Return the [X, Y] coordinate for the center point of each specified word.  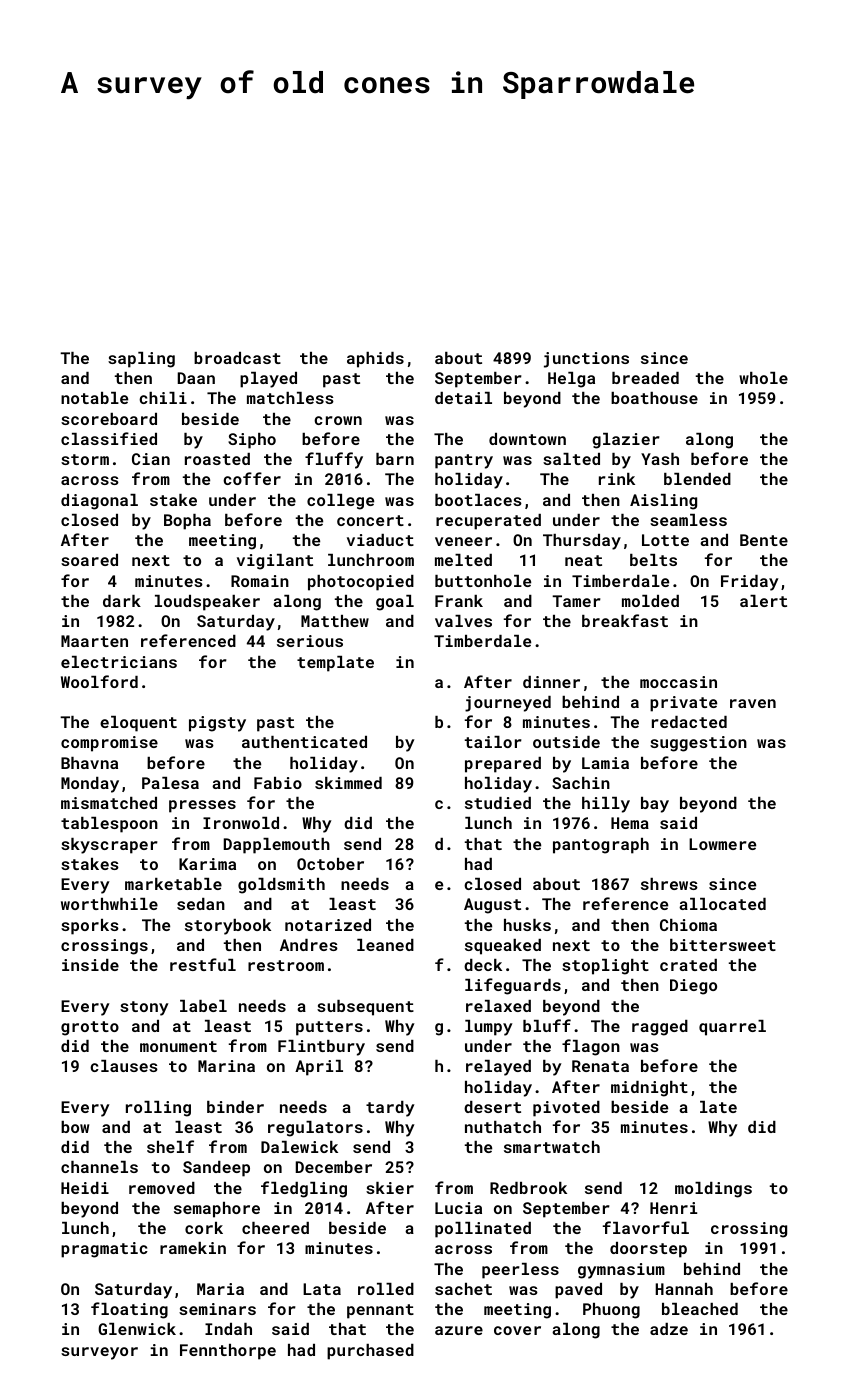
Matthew [335, 621]
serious [310, 641]
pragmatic [104, 1250]
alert [763, 601]
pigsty [217, 724]
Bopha [187, 522]
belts [653, 560]
